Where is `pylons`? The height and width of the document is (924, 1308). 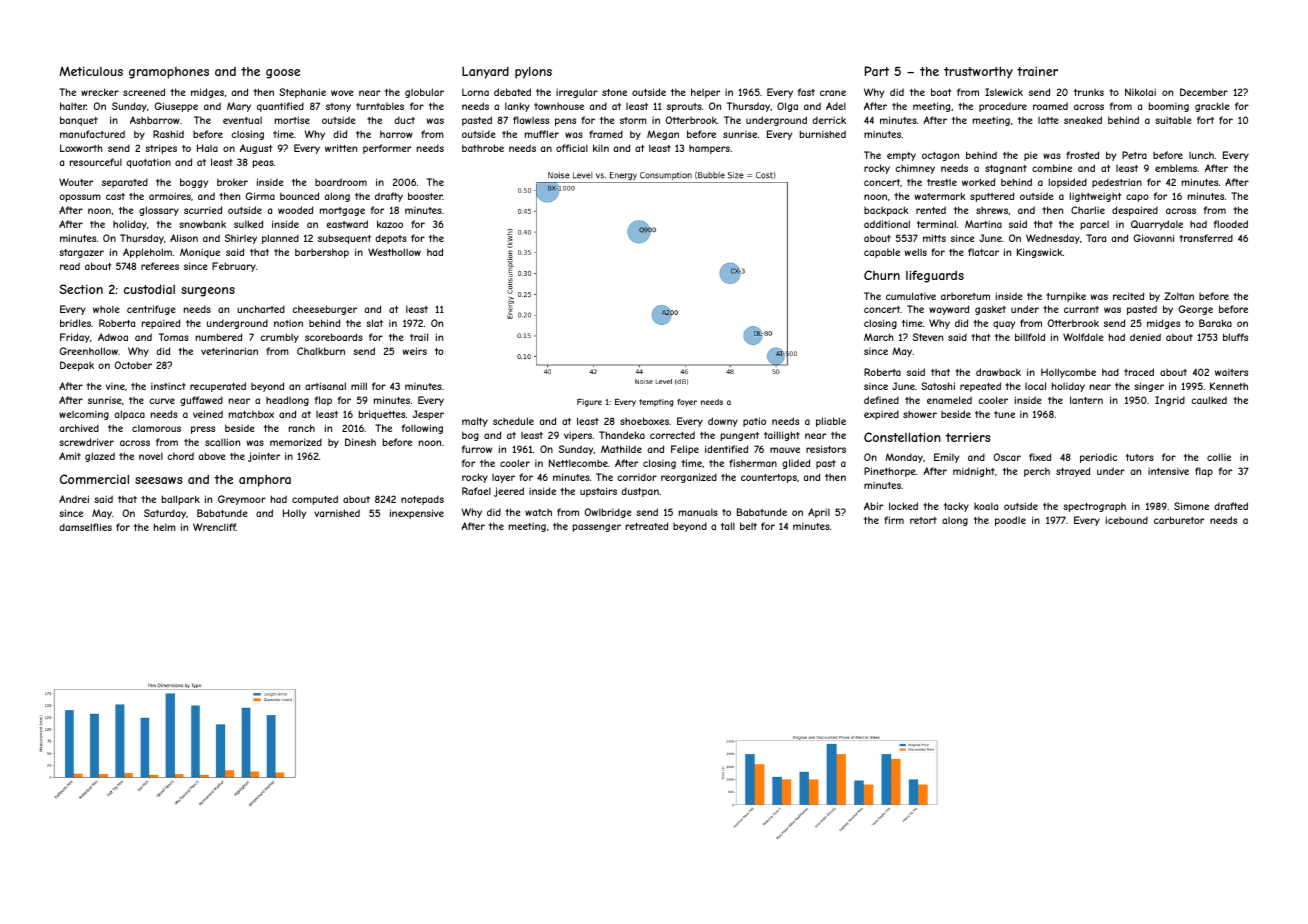
pylons is located at coordinates (533, 73).
